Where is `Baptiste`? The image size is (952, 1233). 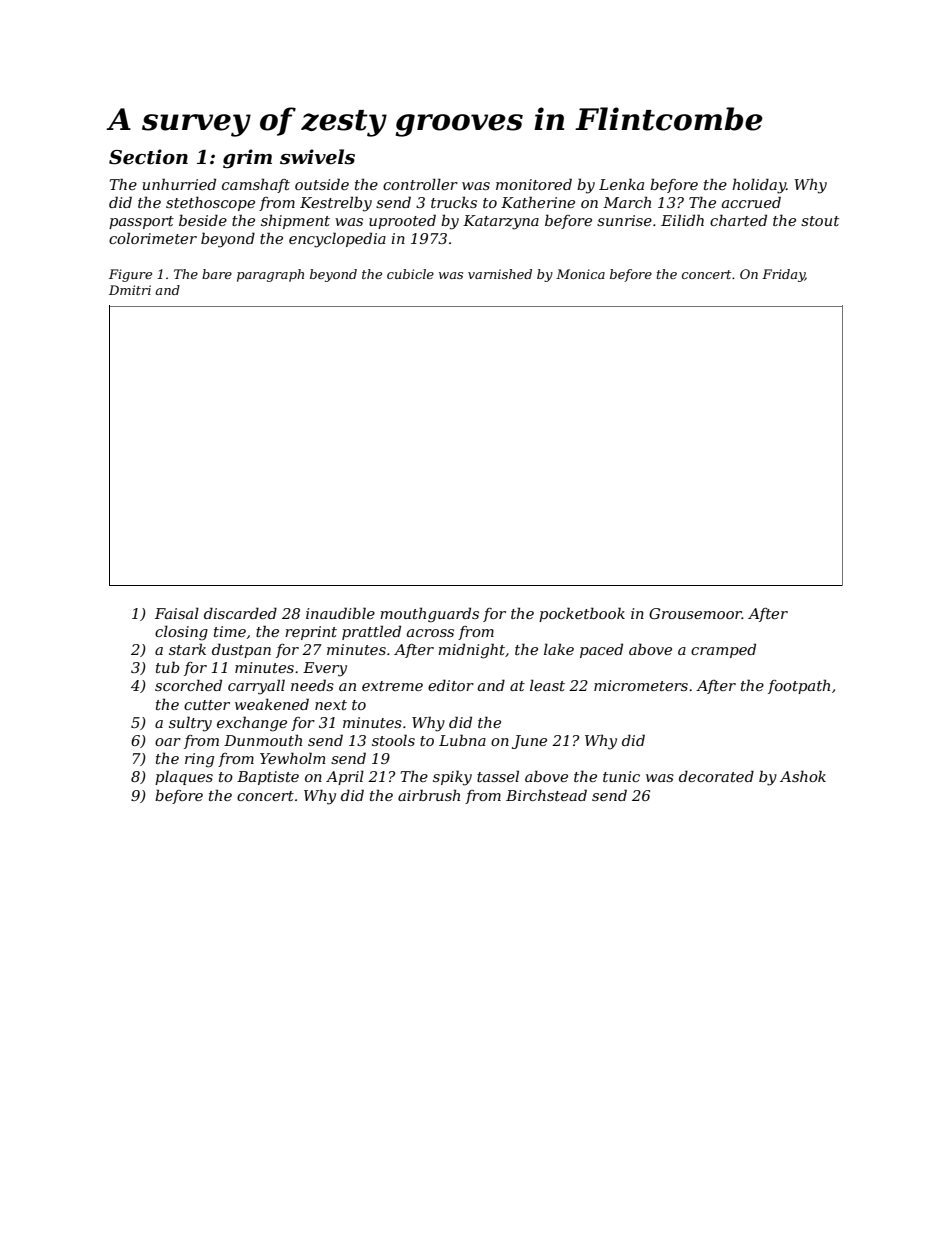
Baptiste is located at coordinates (268, 778).
